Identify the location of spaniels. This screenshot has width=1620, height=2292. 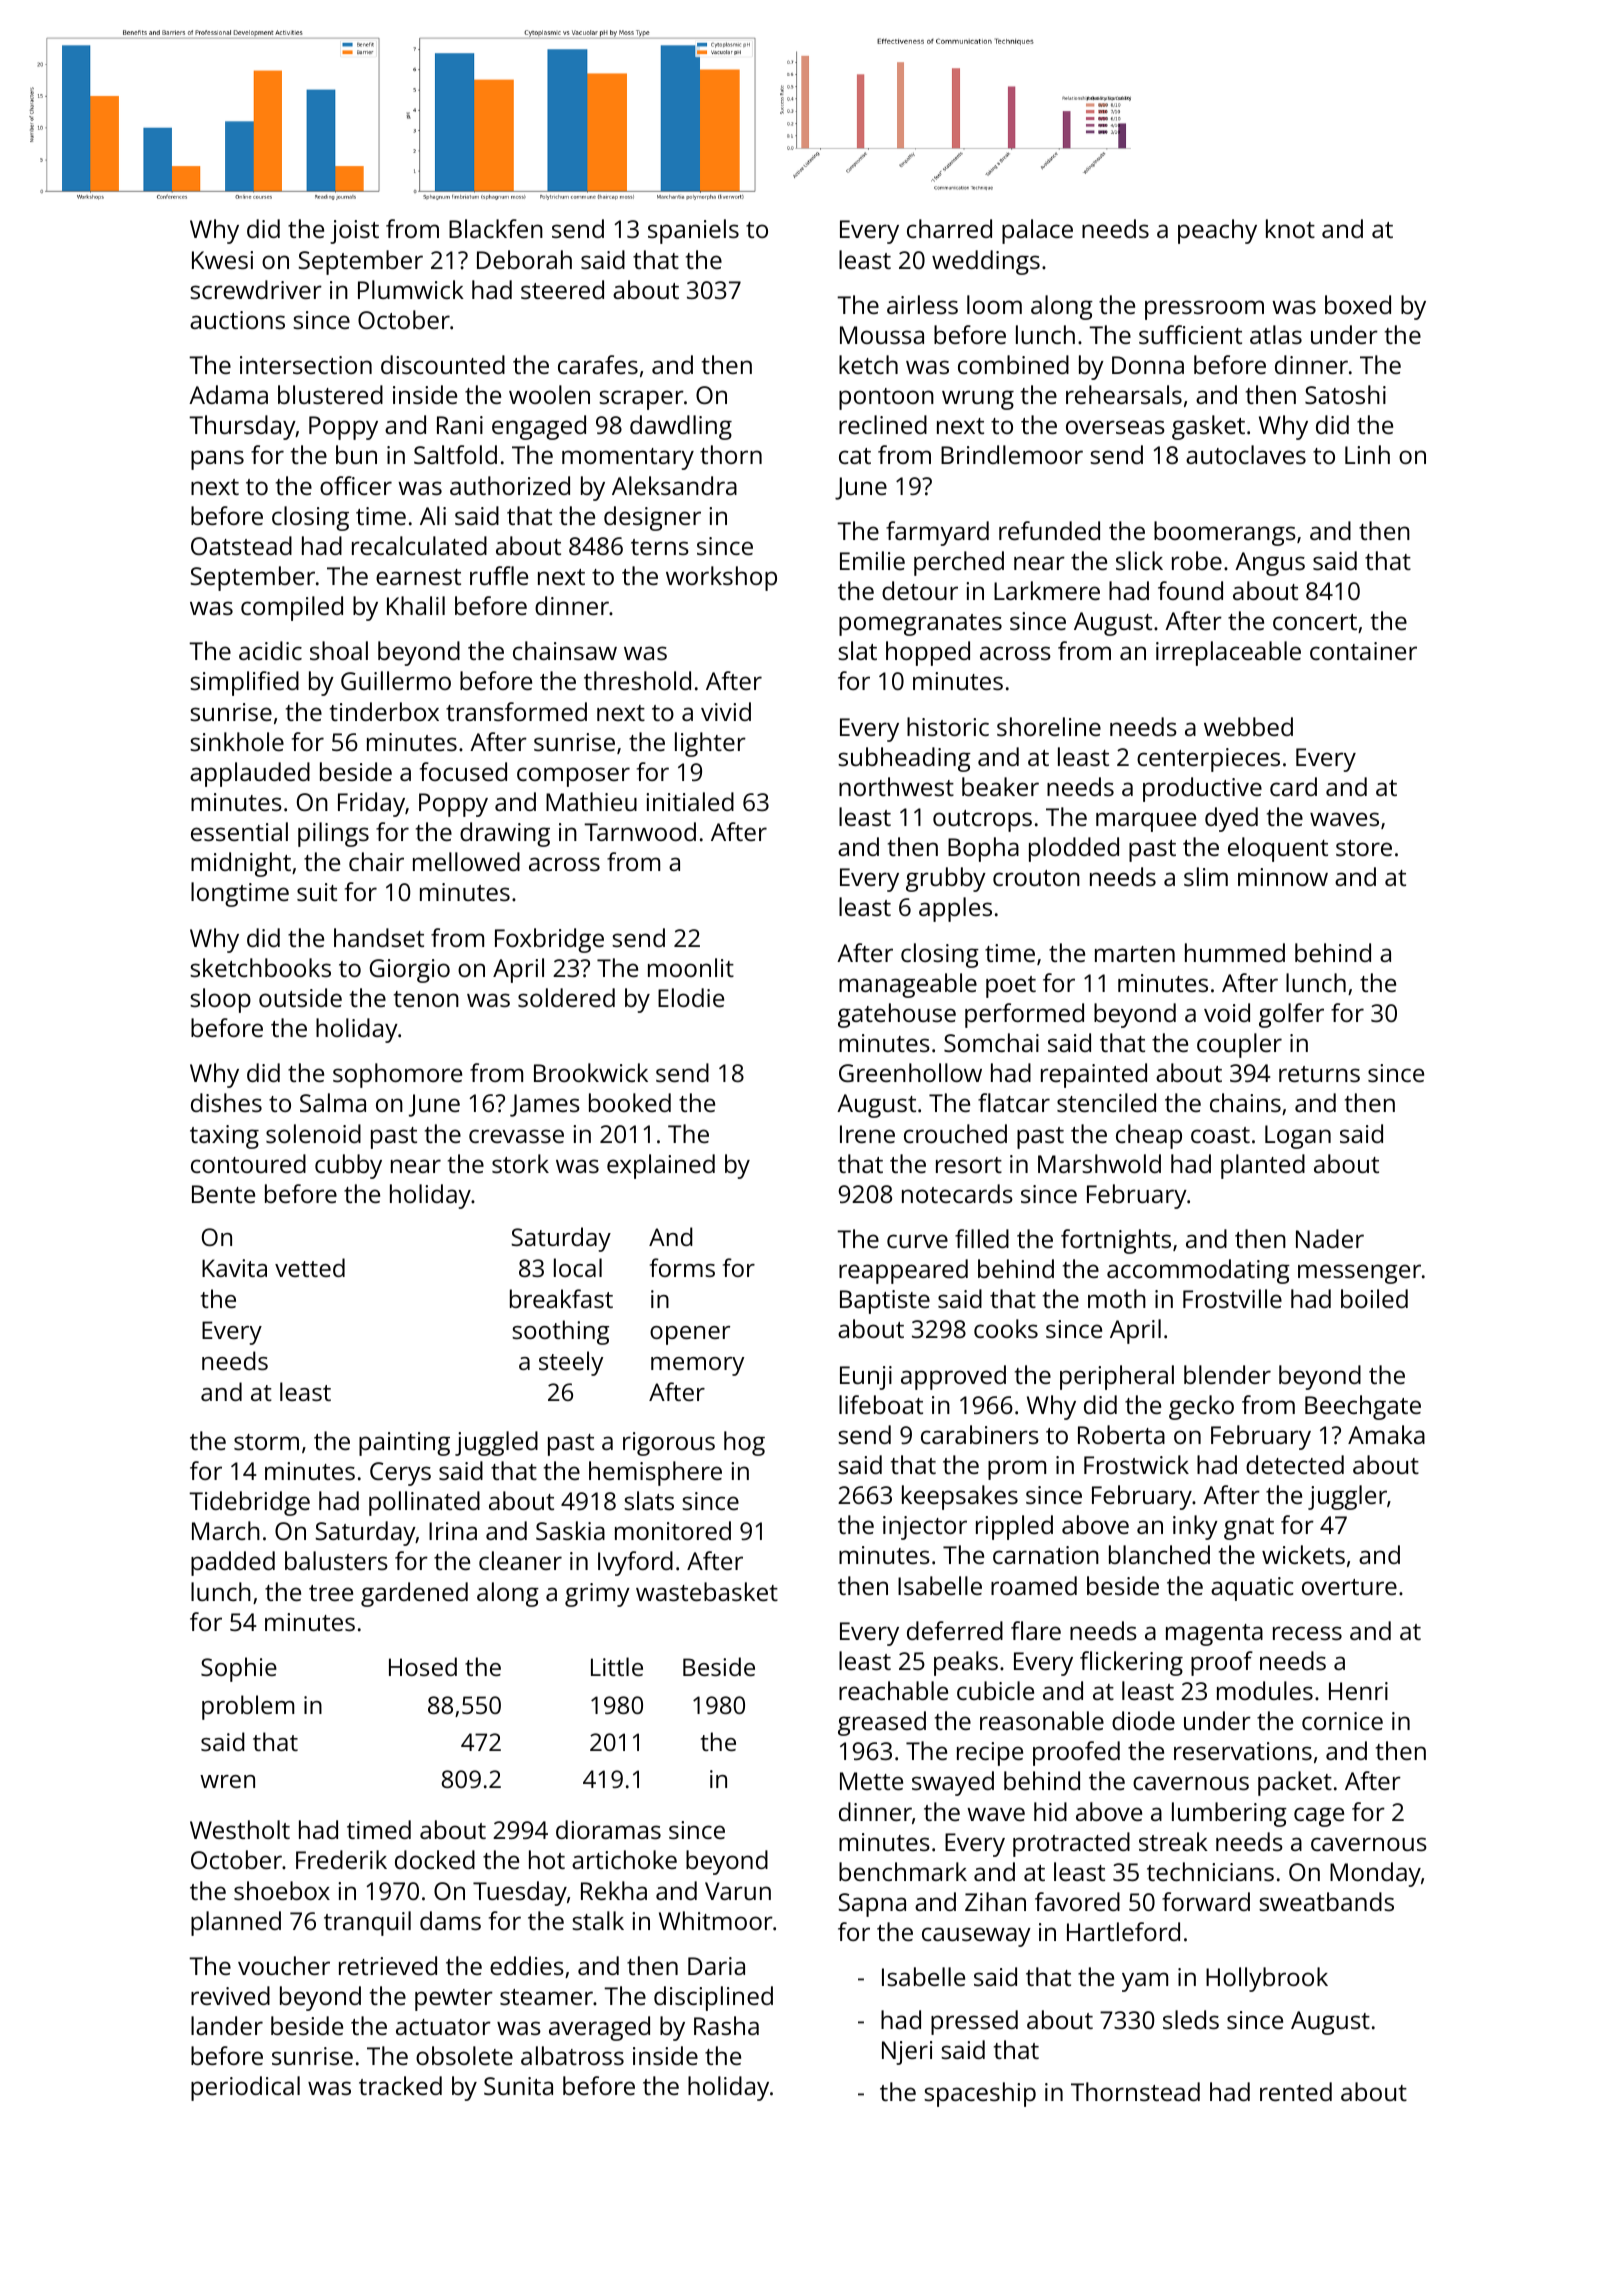
(693, 231).
